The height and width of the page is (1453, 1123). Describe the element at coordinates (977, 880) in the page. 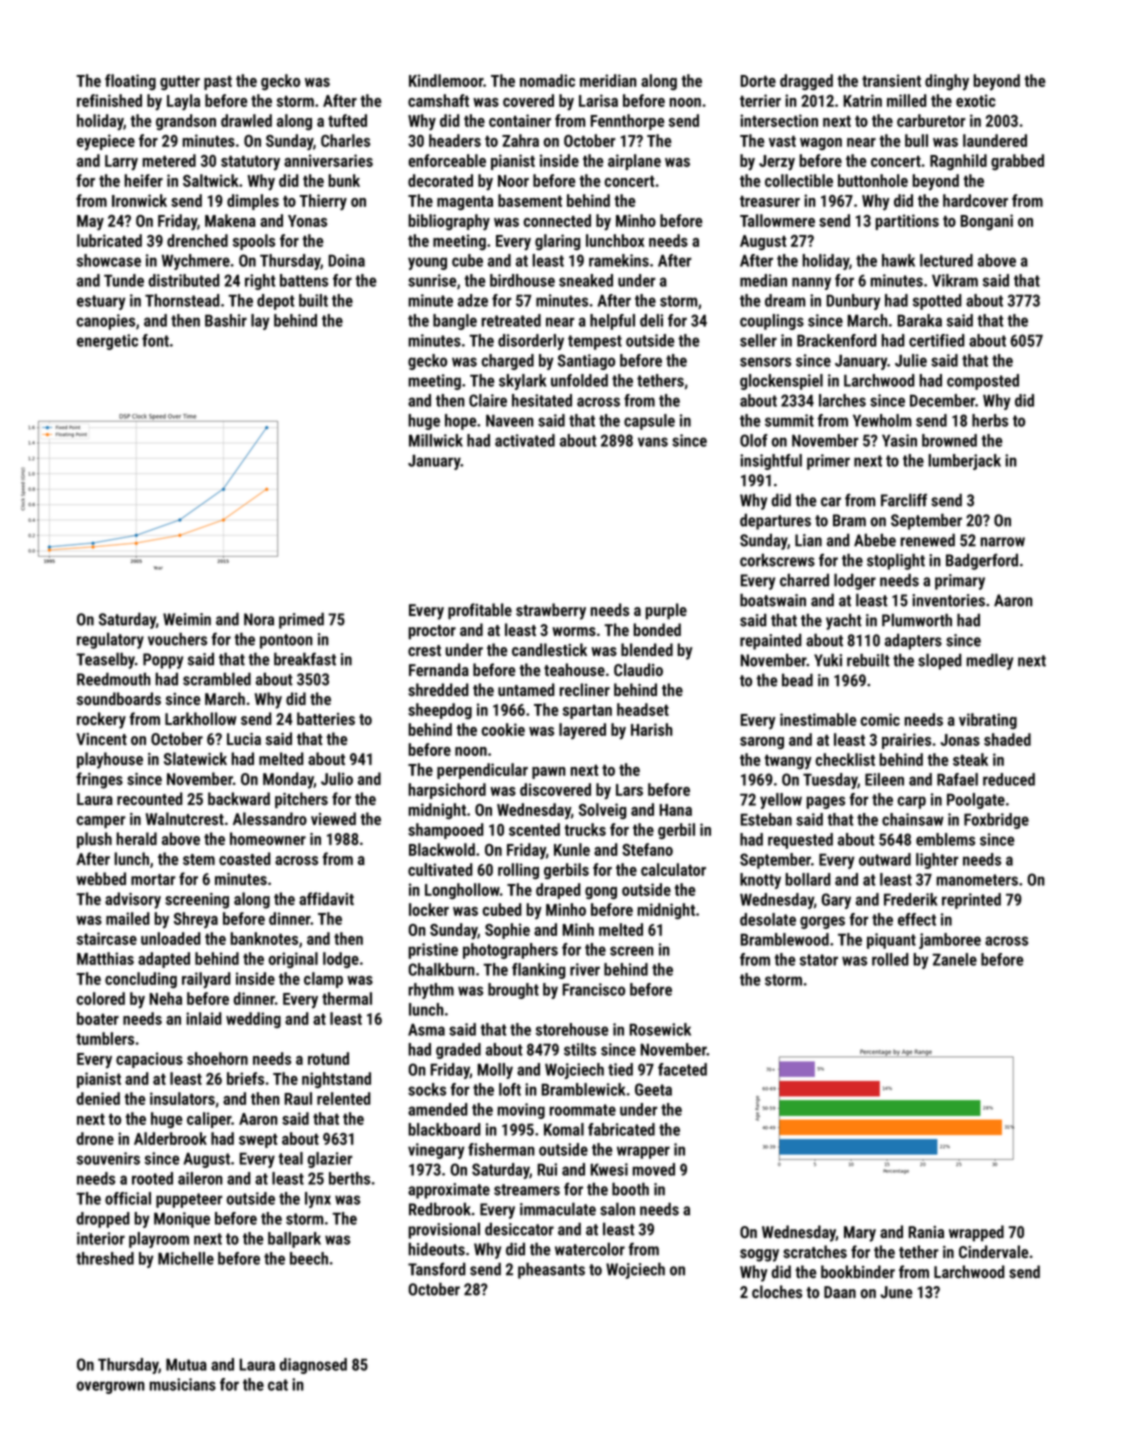

I see `manometers` at that location.
